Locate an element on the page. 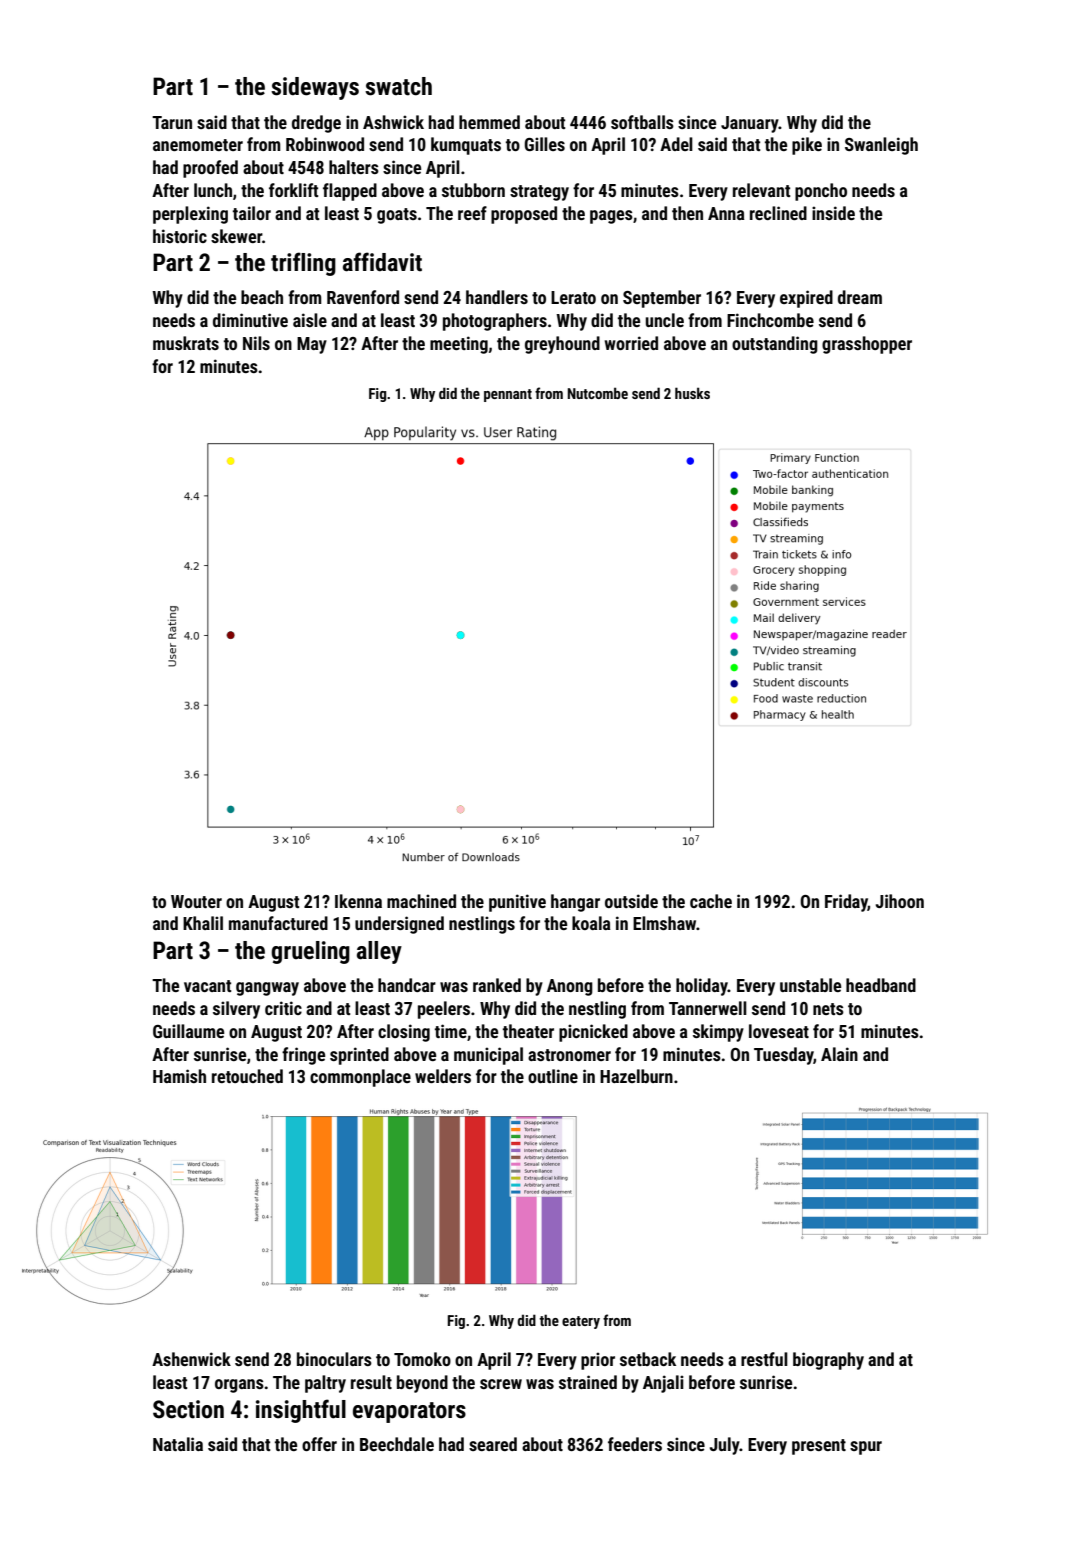 The image size is (1079, 1563). Jihoon is located at coordinates (900, 901).
